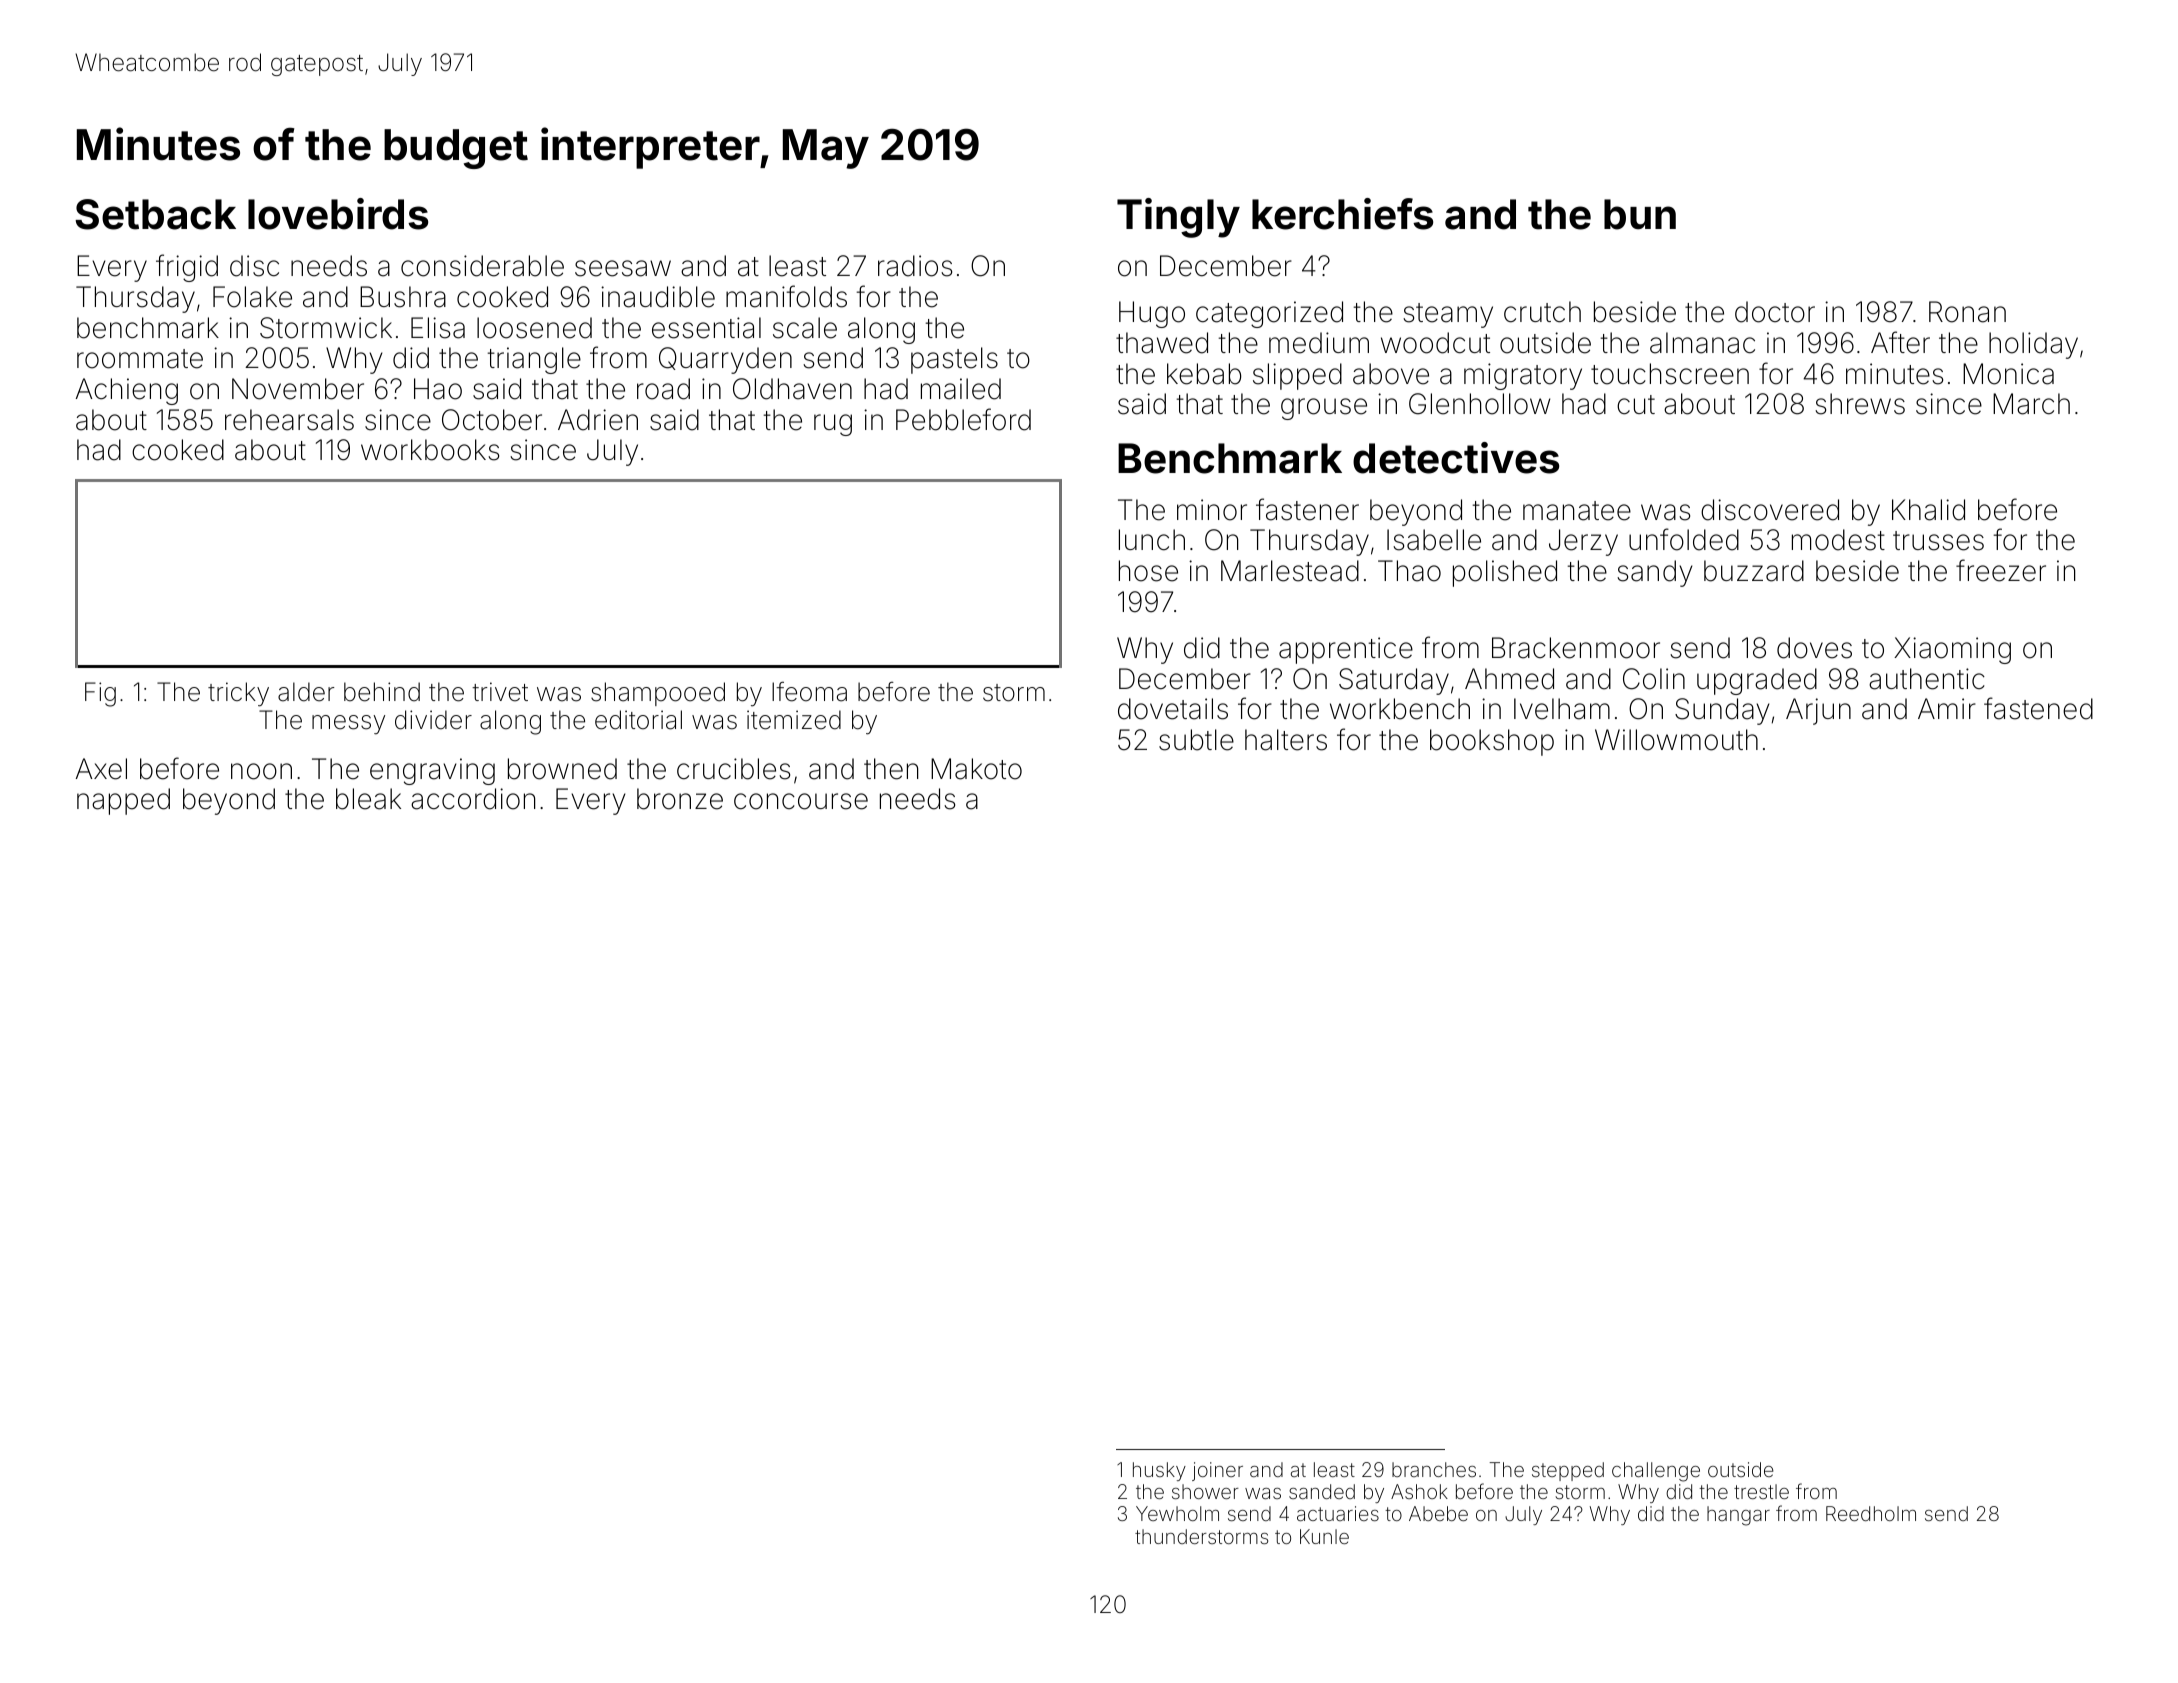  Describe the element at coordinates (915, 266) in the screenshot. I see `radios` at that location.
